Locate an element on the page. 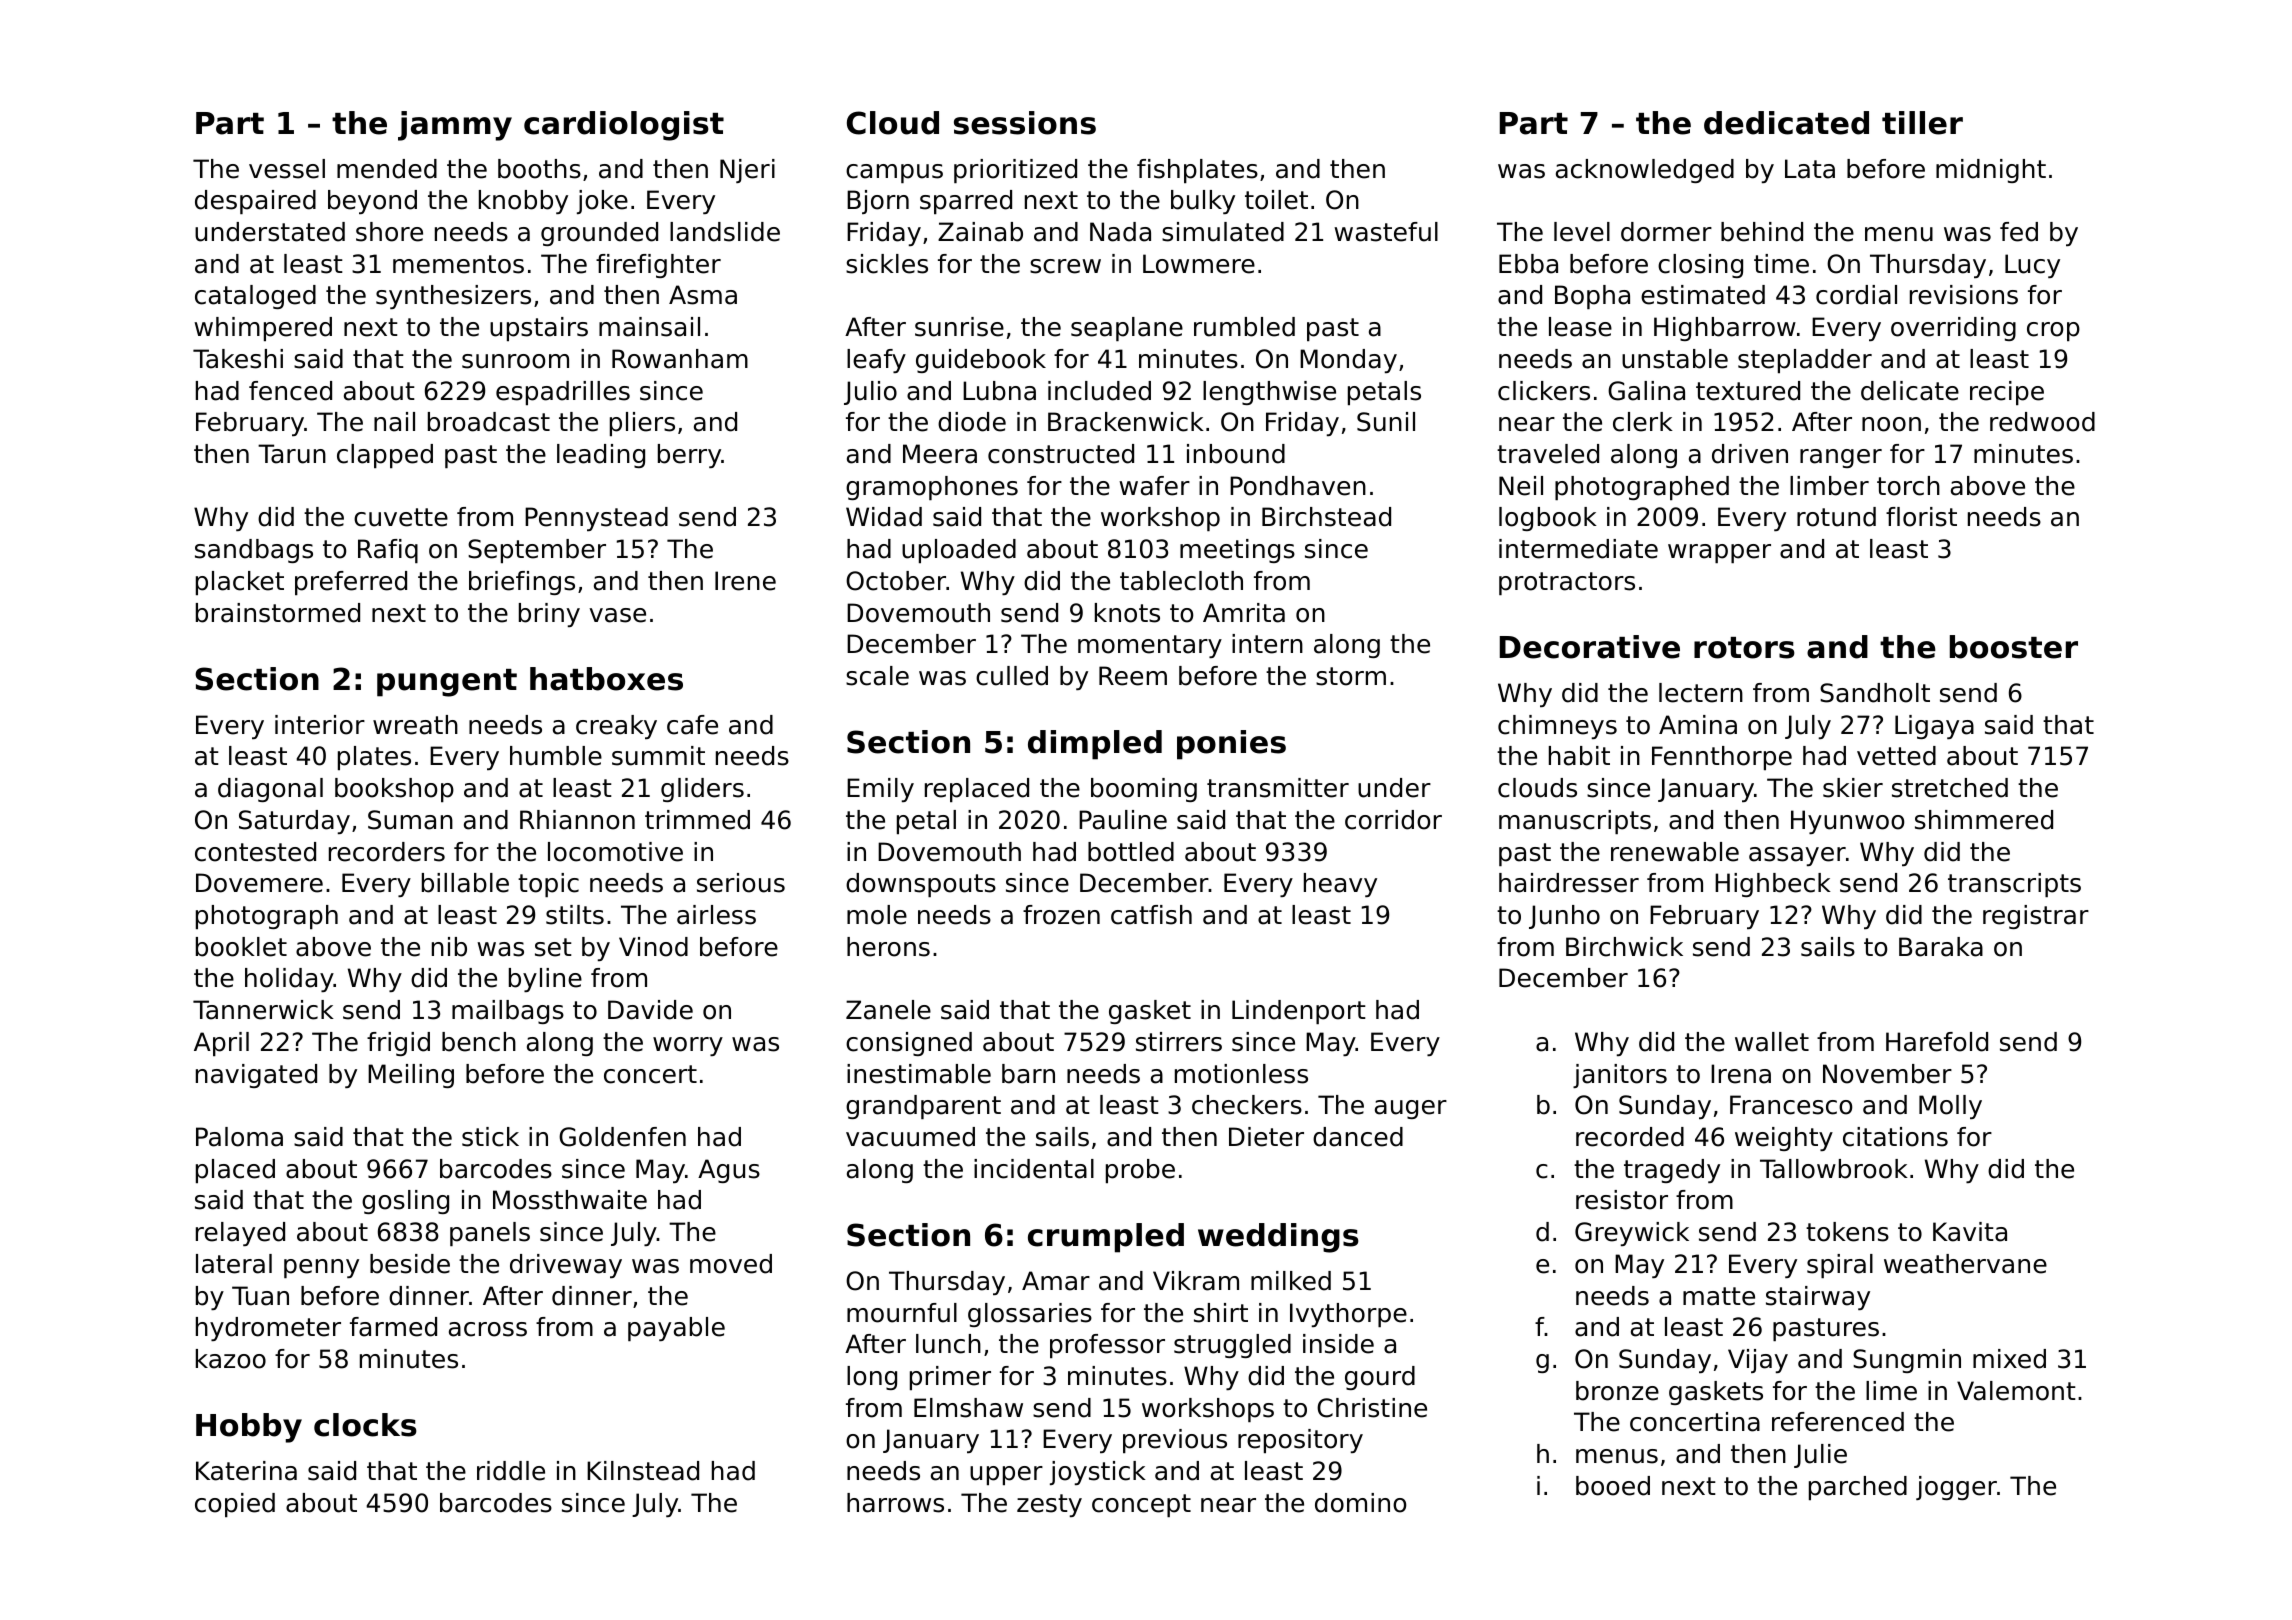 This image has height=1620, width=2292. Ligaya is located at coordinates (1934, 727).
